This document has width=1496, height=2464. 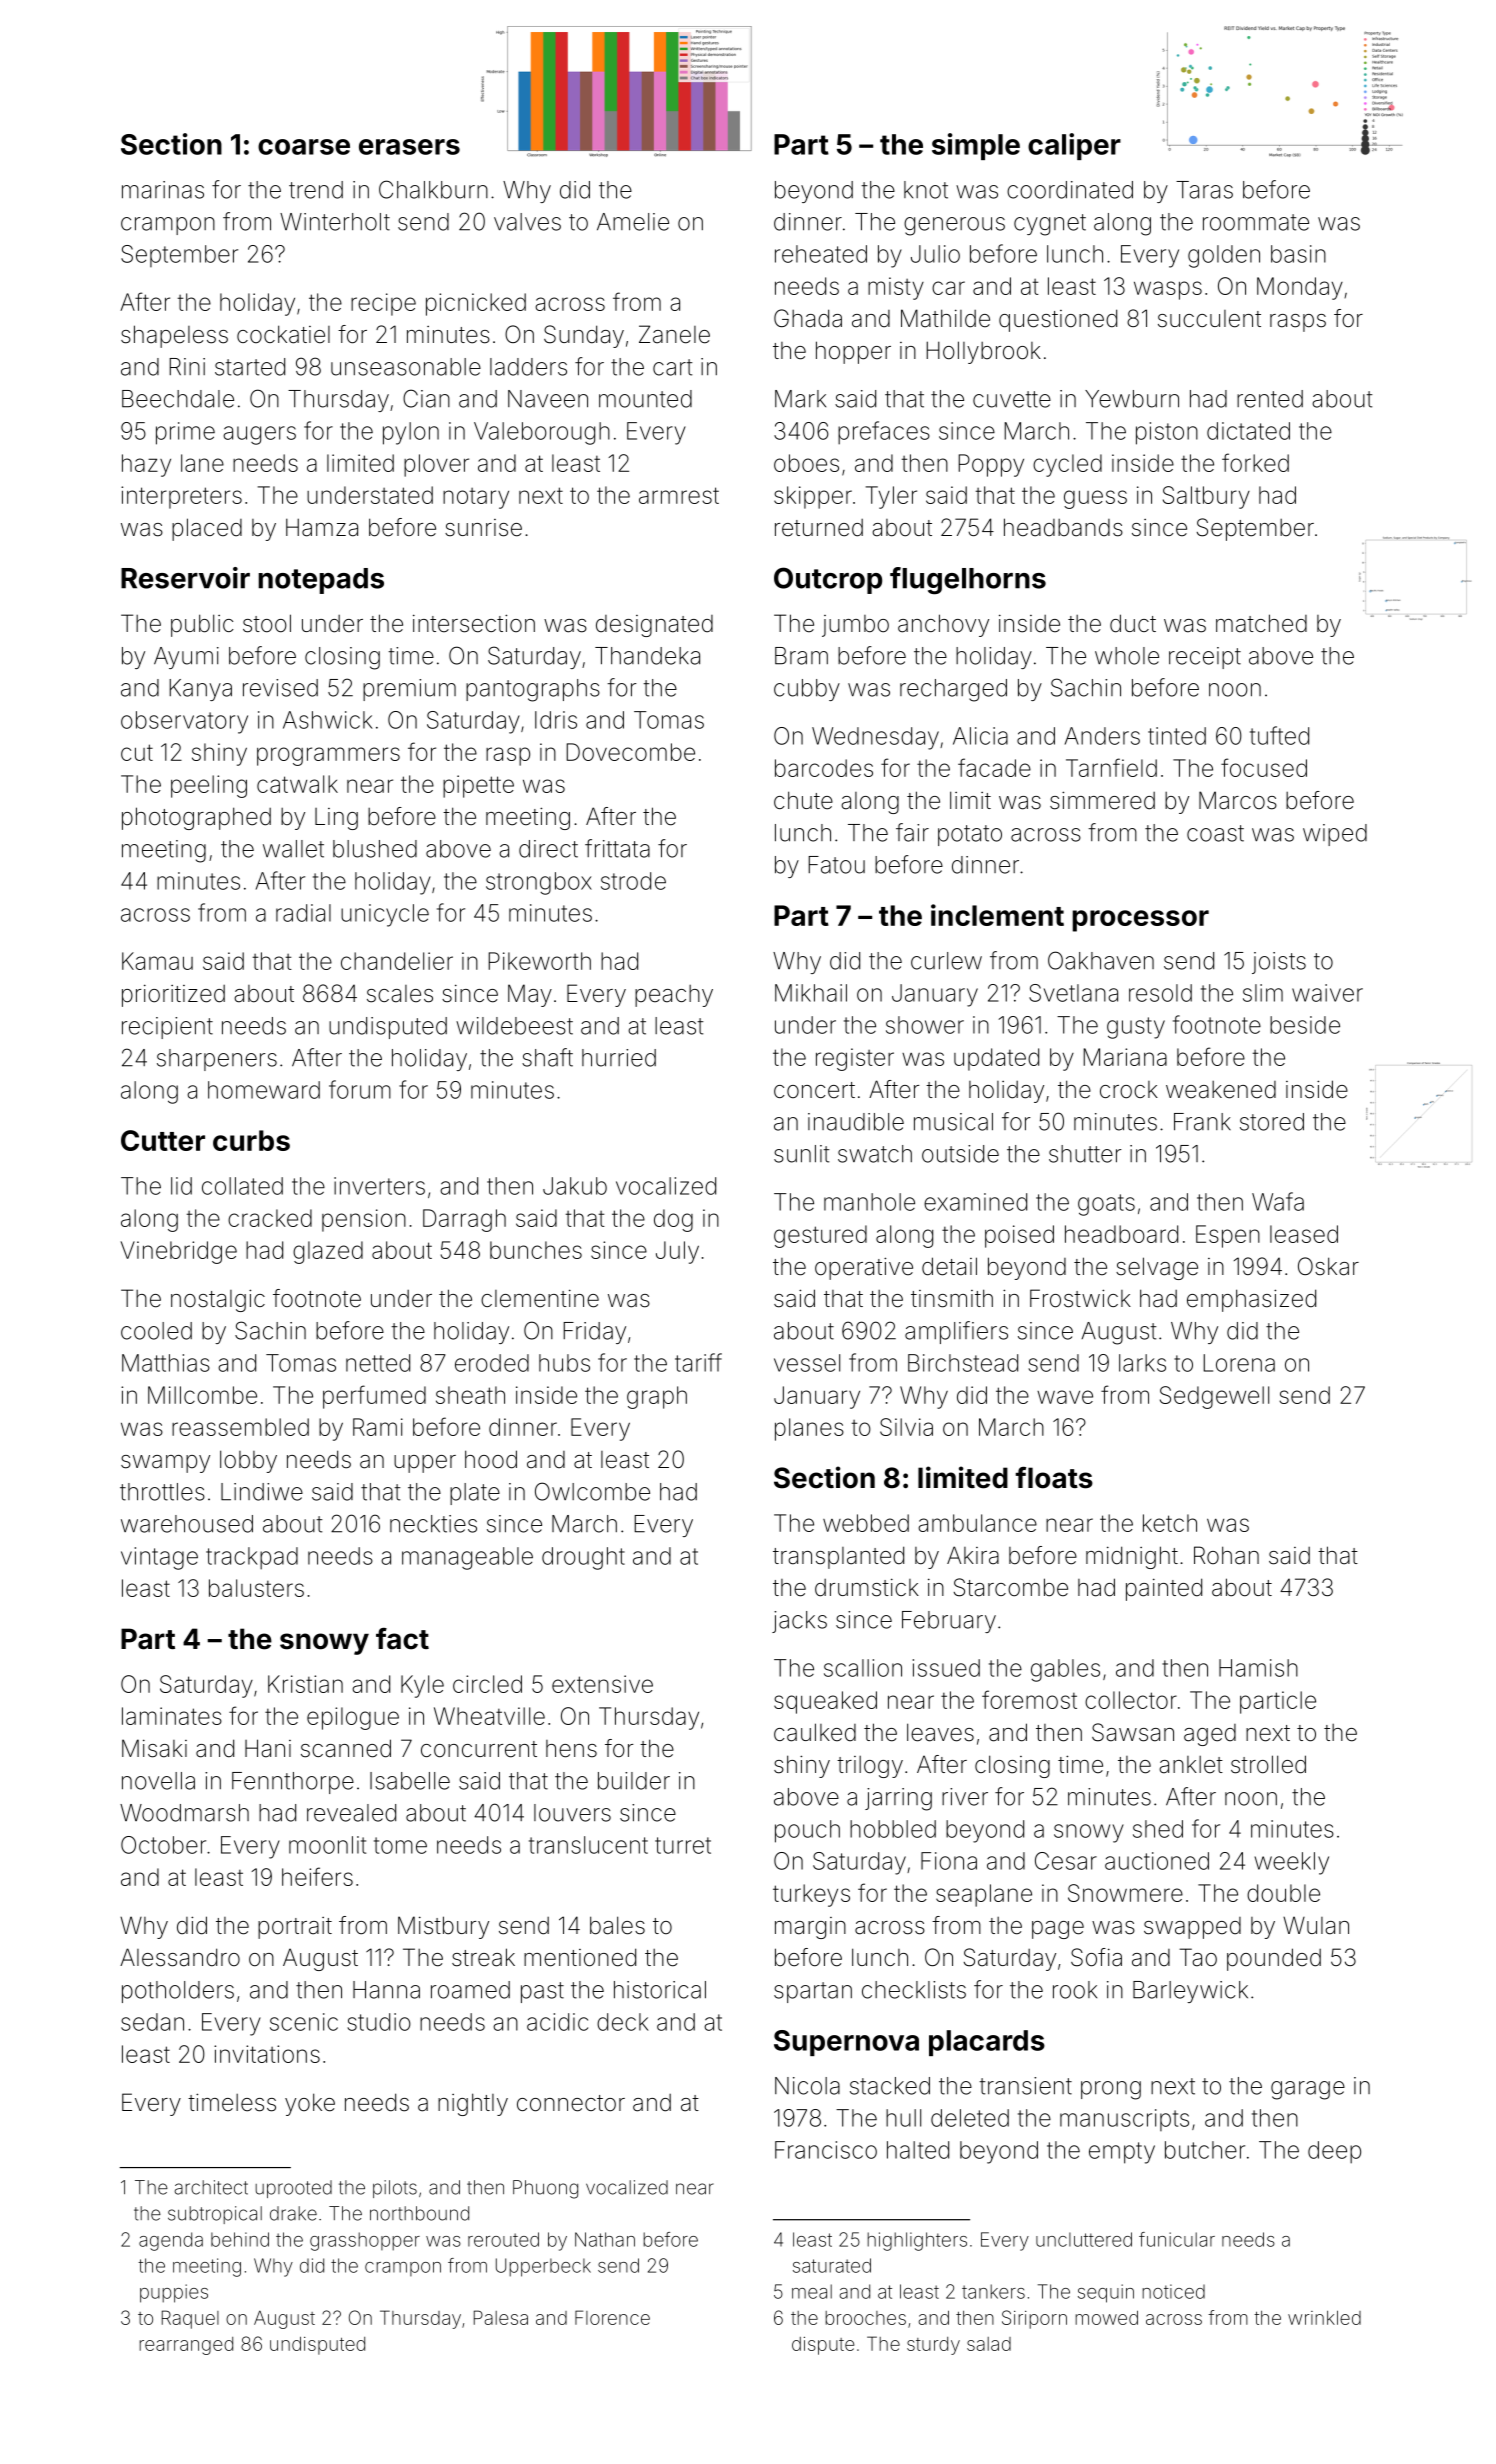 What do you see at coordinates (976, 146) in the document?
I see `simple` at bounding box center [976, 146].
